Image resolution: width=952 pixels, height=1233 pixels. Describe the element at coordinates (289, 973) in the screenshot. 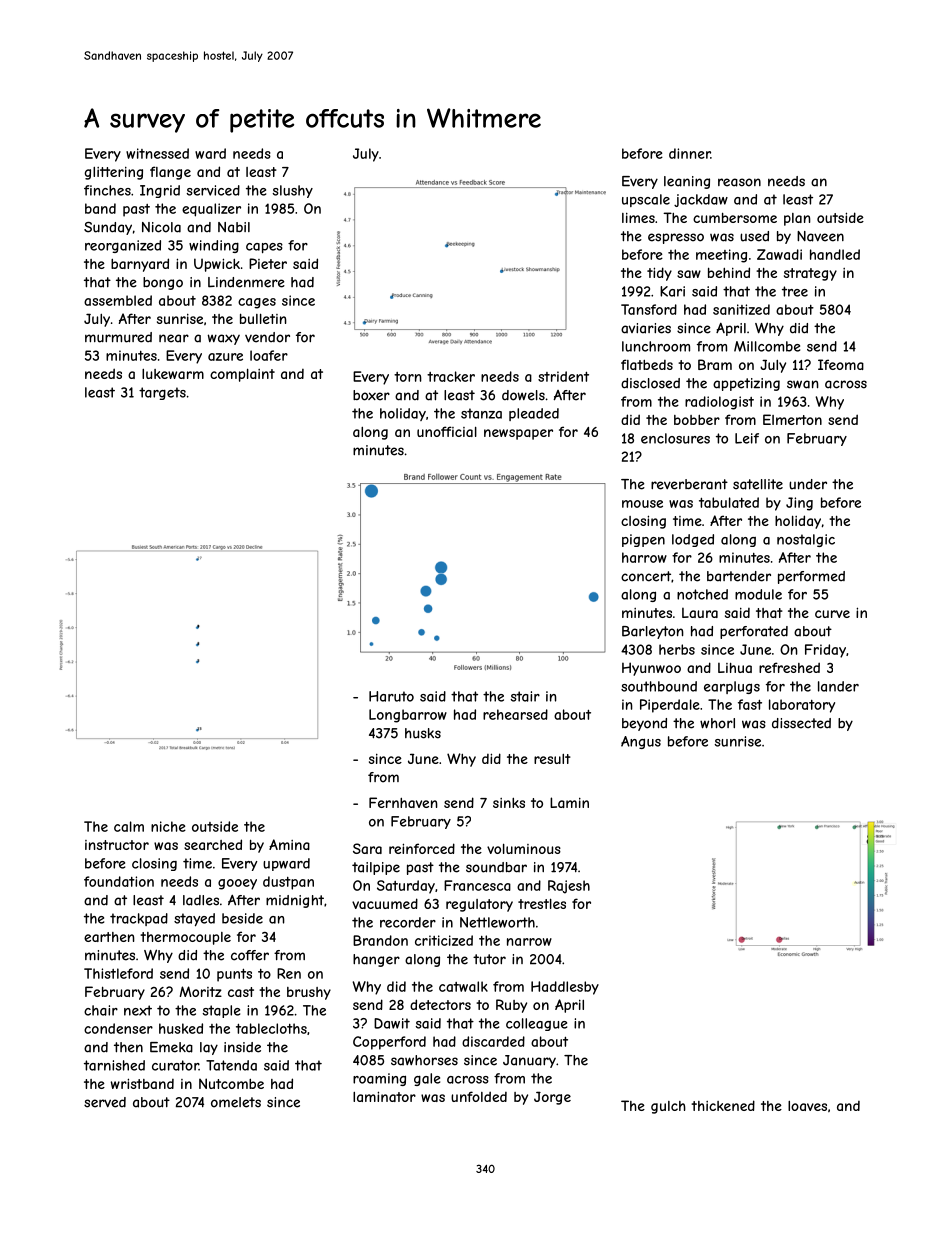

I see `Ren` at that location.
